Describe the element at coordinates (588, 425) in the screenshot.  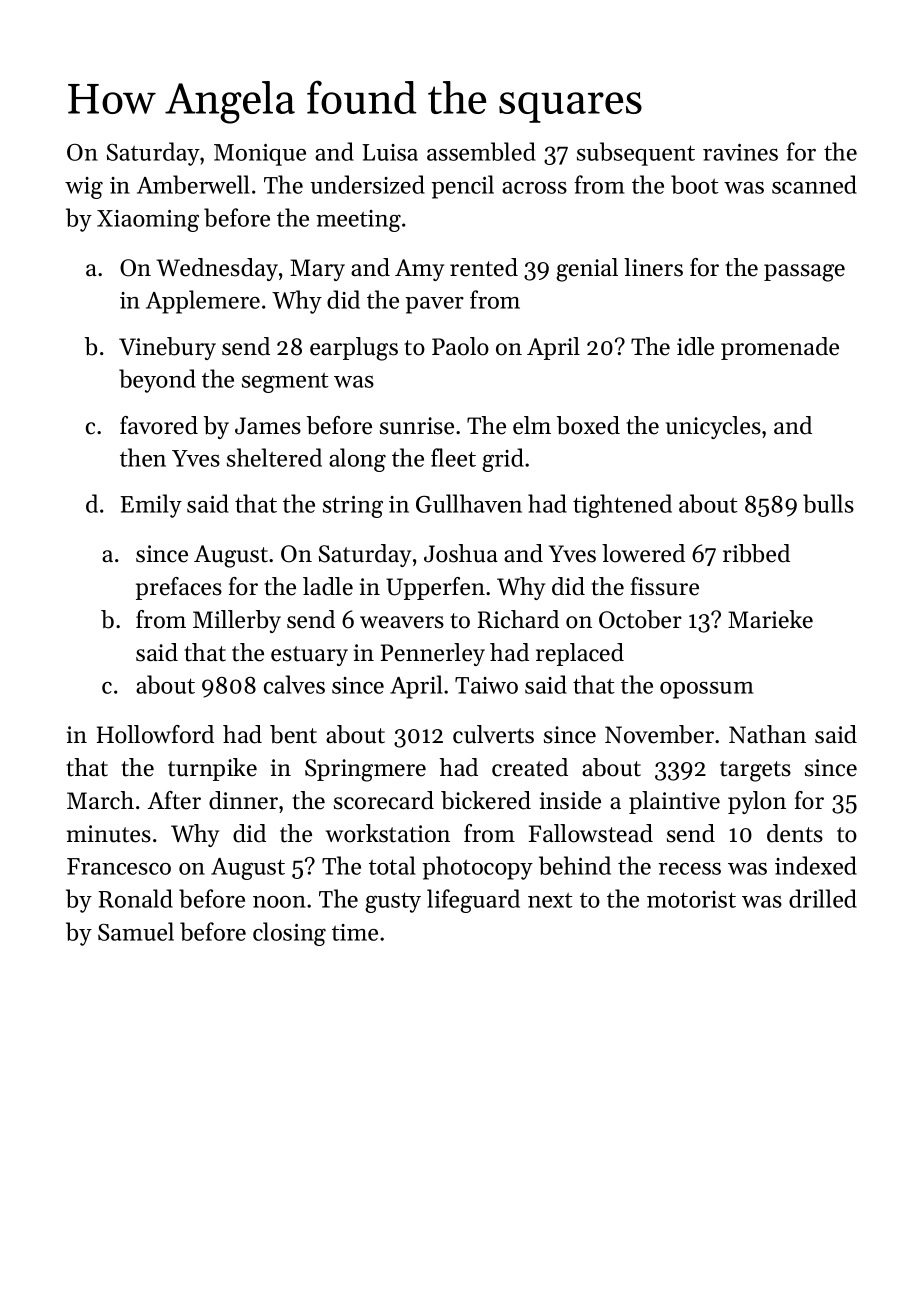
I see `boxed` at that location.
